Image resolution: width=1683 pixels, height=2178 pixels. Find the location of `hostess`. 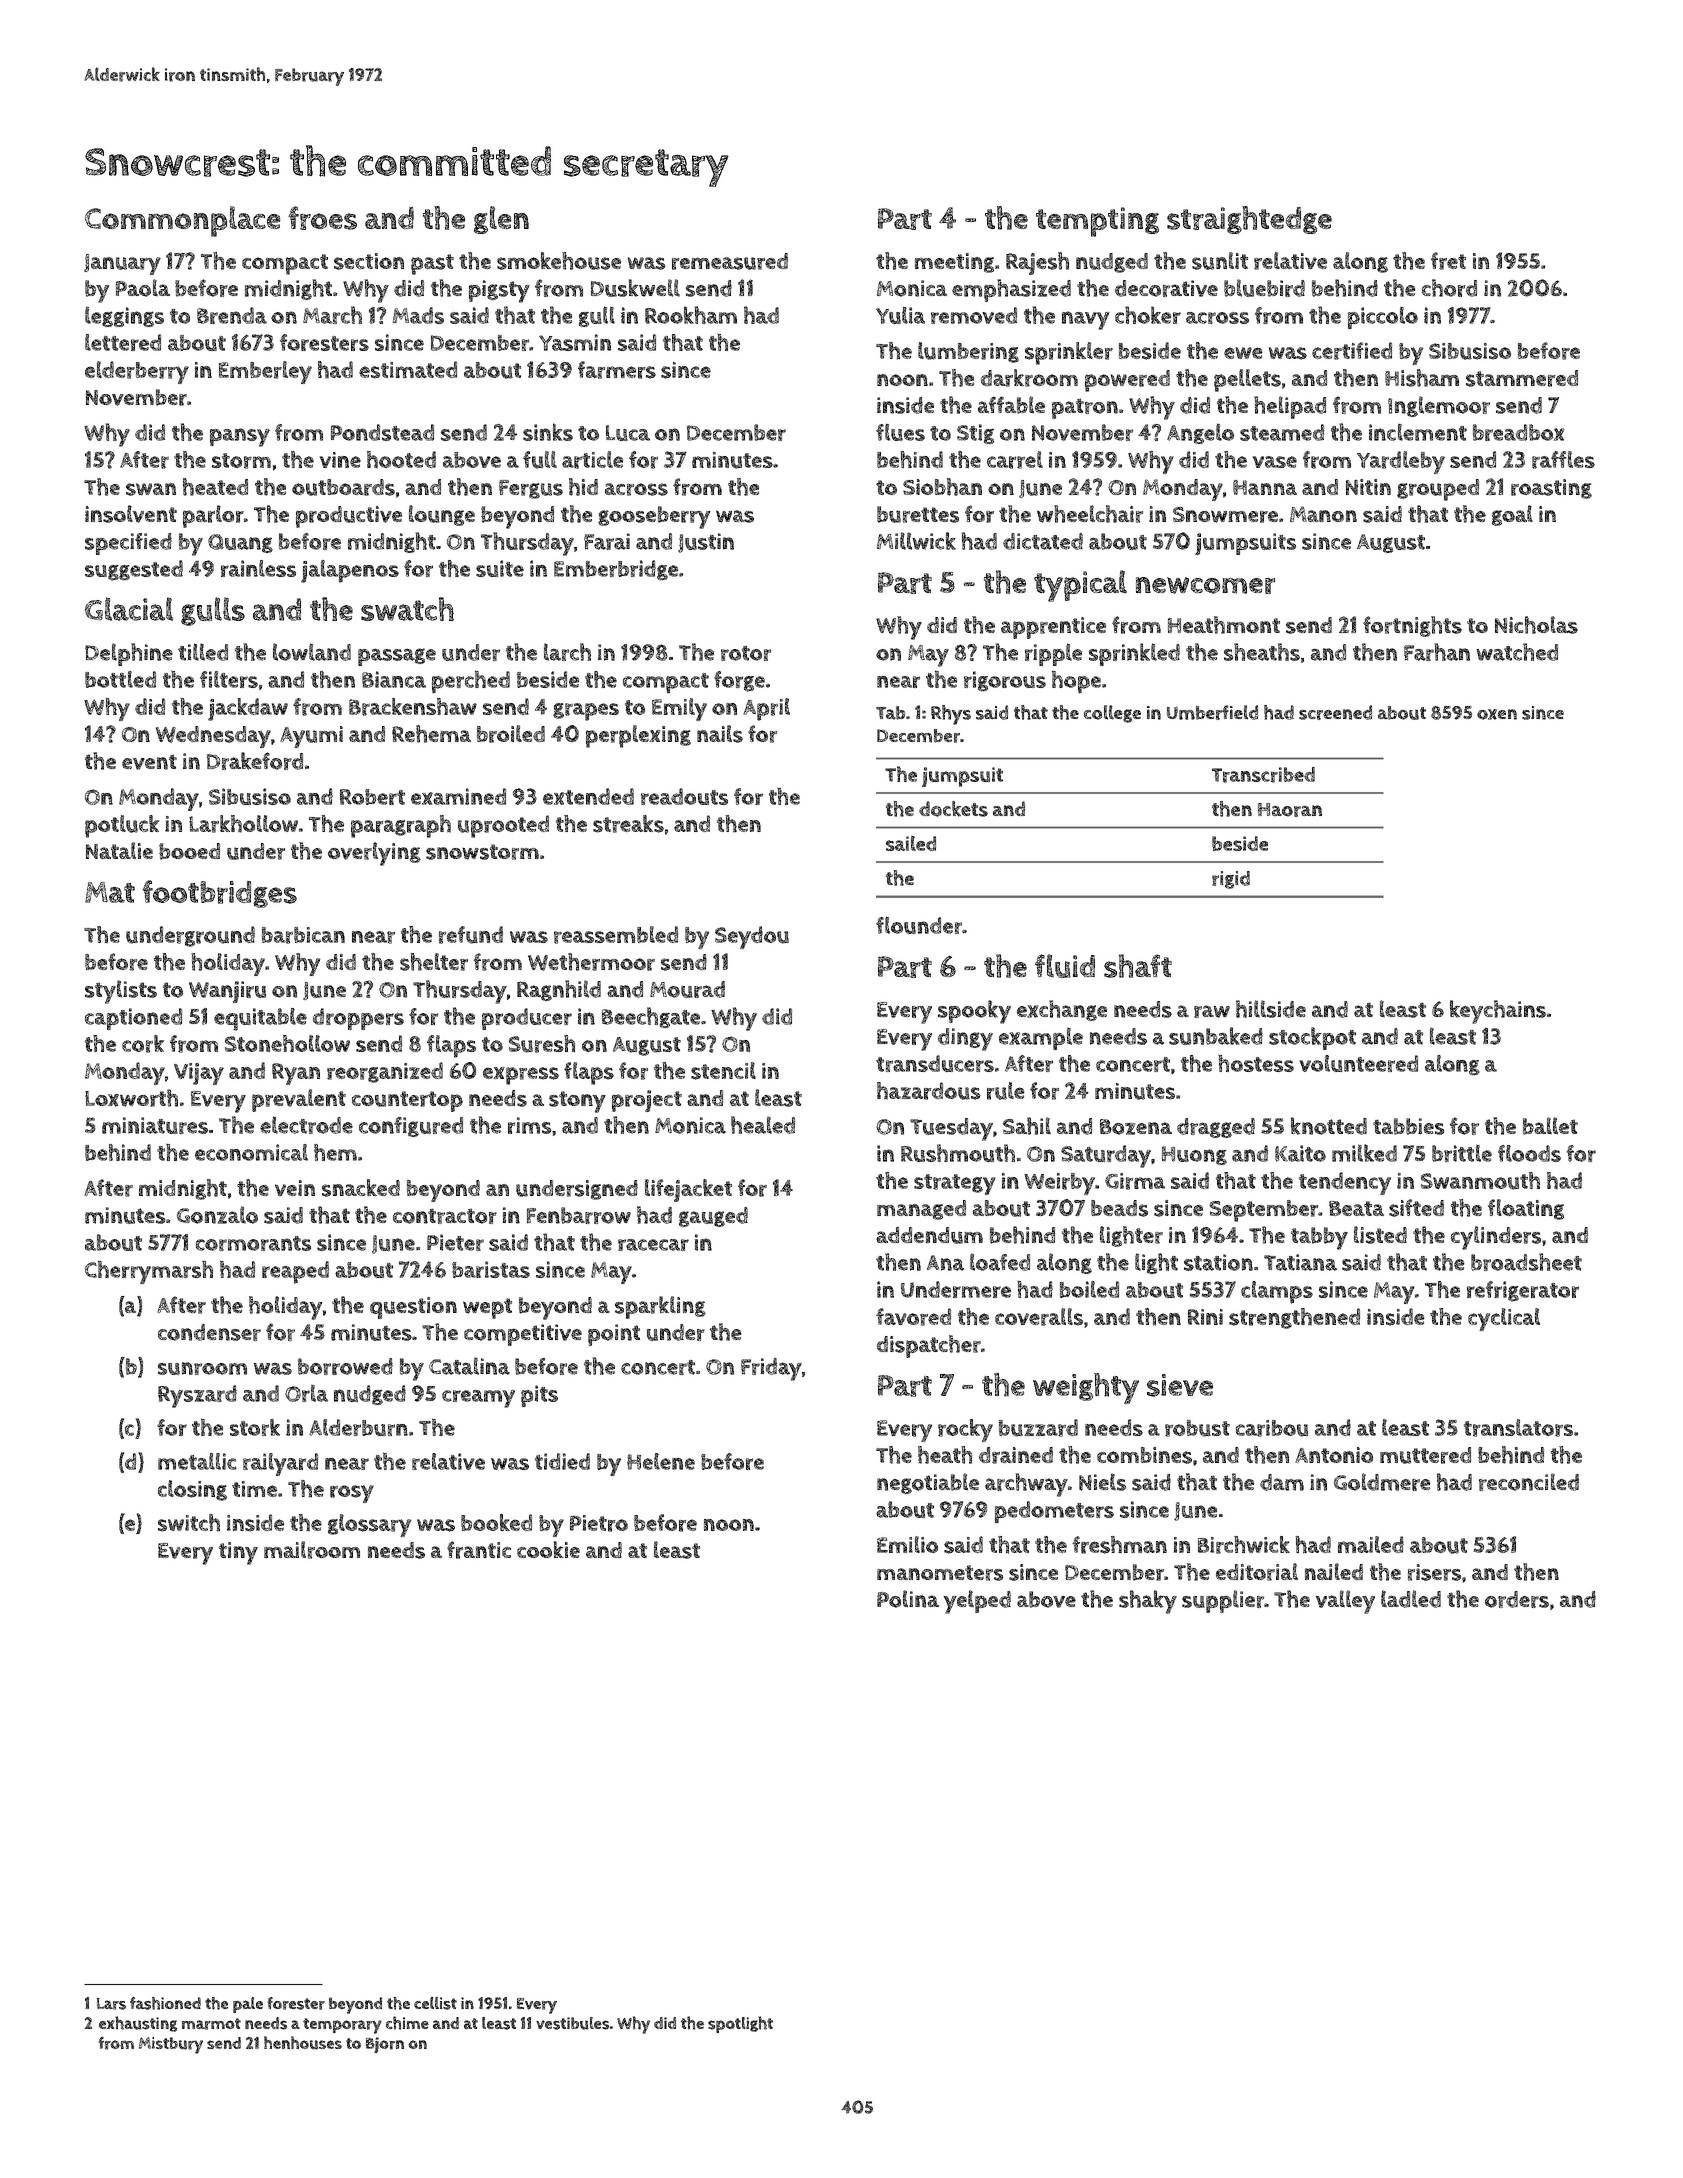

hostess is located at coordinates (1256, 1063).
